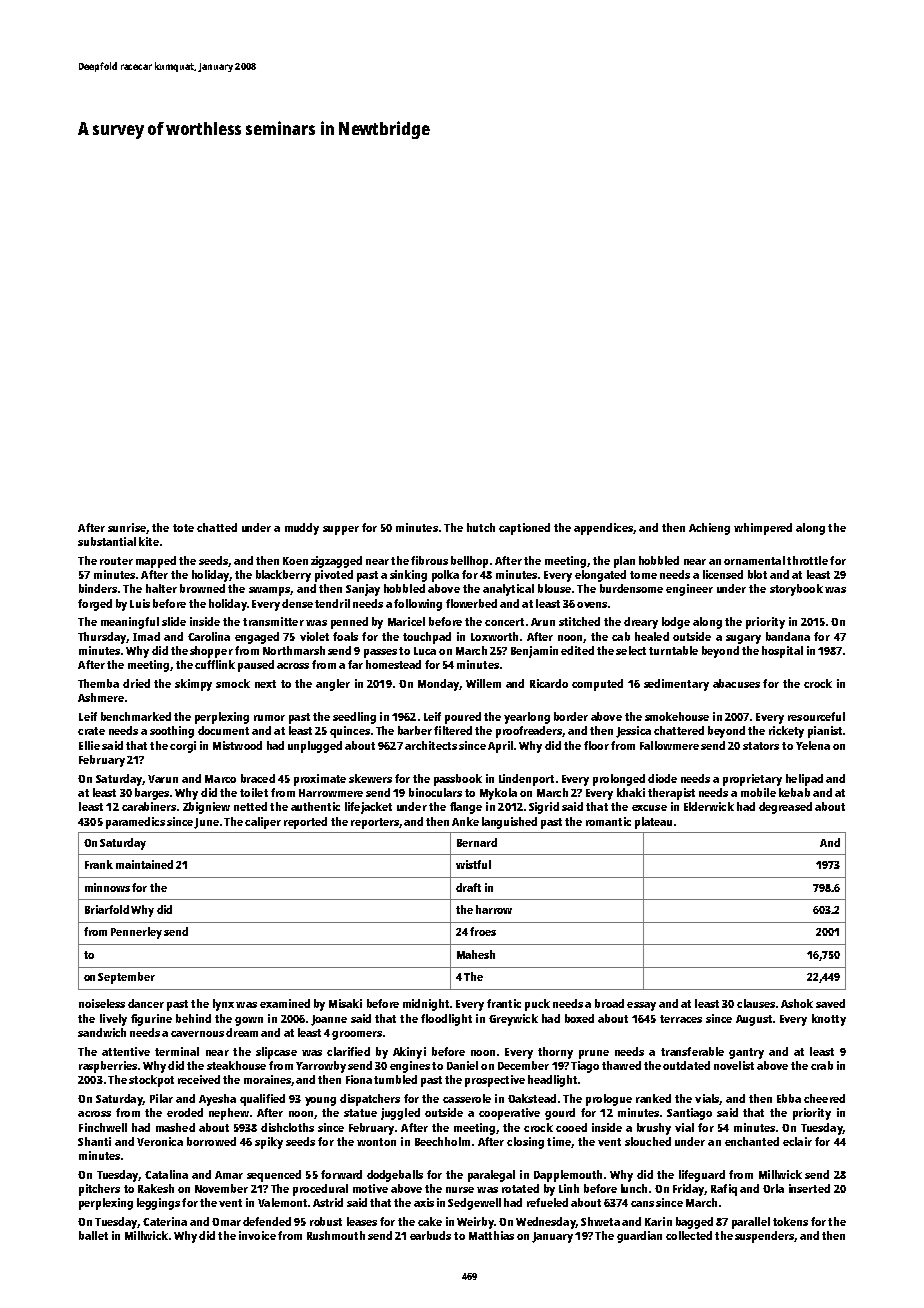 This image has height=1308, width=924. What do you see at coordinates (763, 529) in the image?
I see `whimpered` at bounding box center [763, 529].
